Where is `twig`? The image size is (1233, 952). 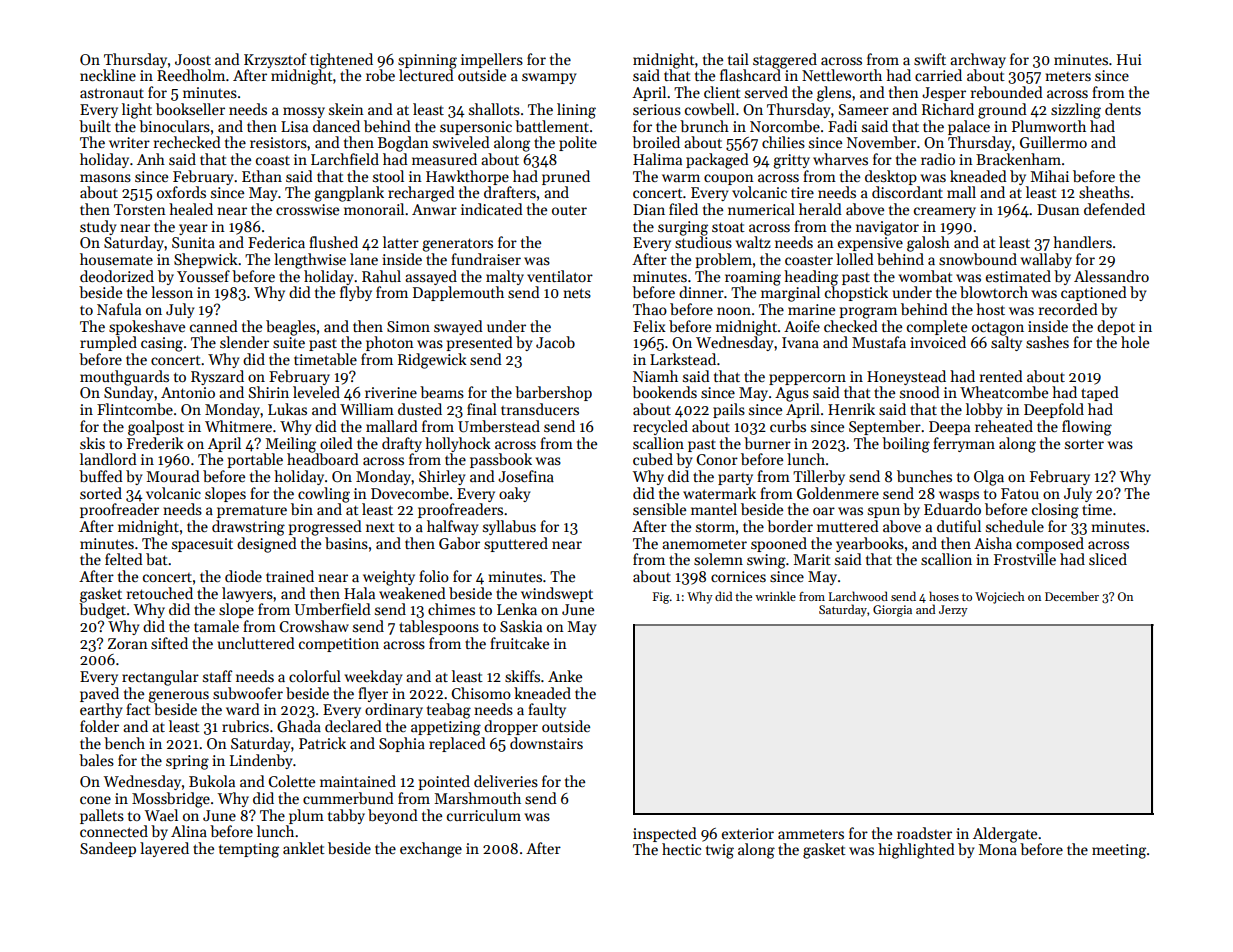
twig is located at coordinates (720, 851).
